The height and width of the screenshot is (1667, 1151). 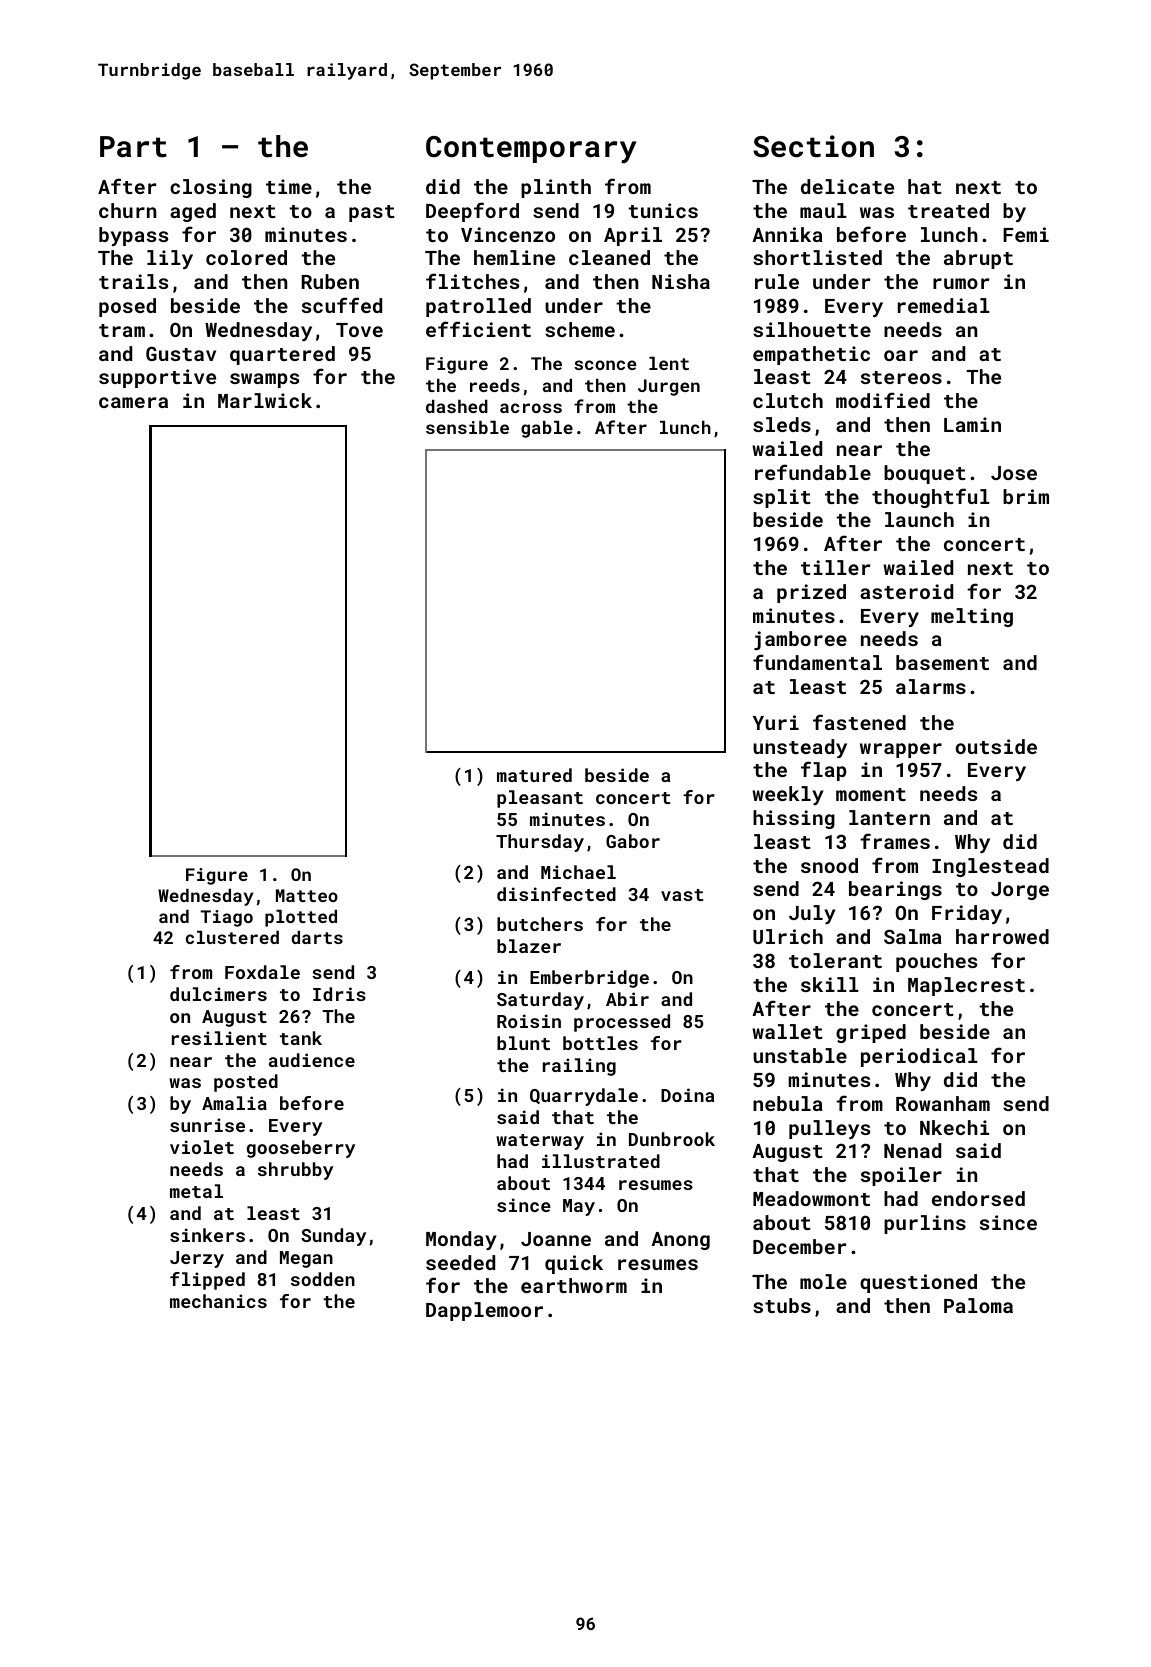 I want to click on butchers, so click(x=540, y=924).
